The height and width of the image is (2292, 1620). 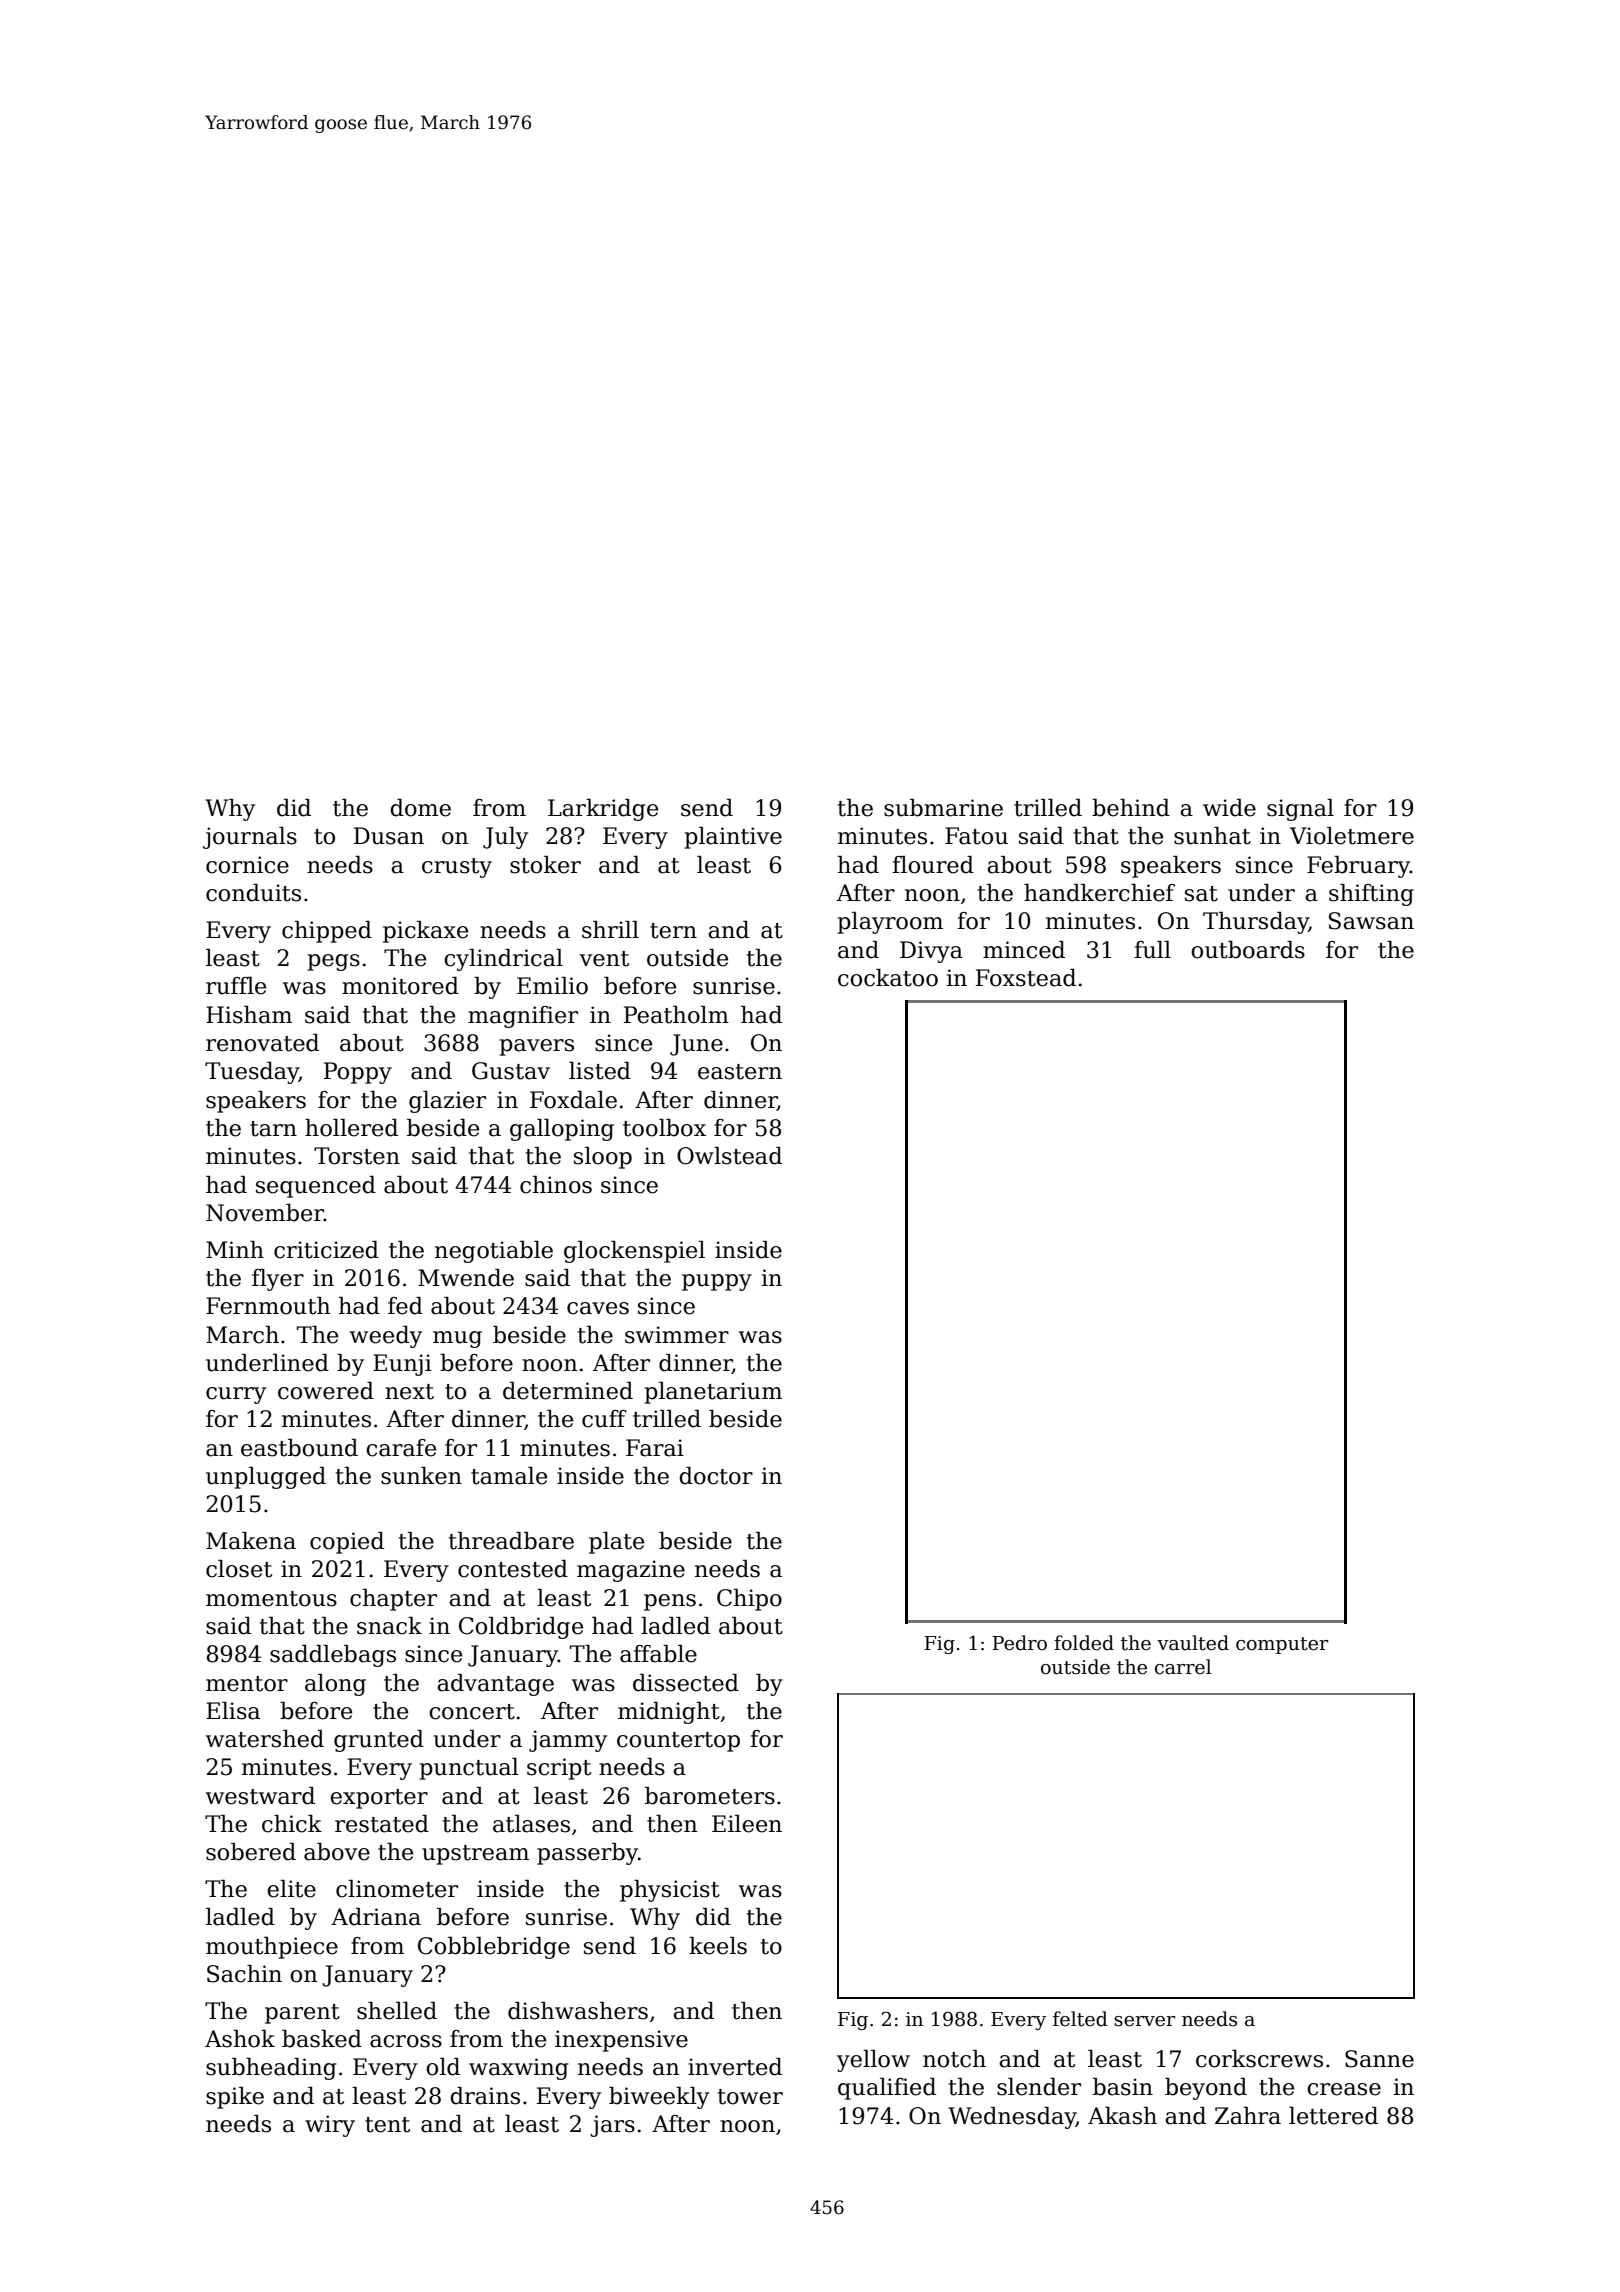 I want to click on crusty, so click(x=457, y=868).
